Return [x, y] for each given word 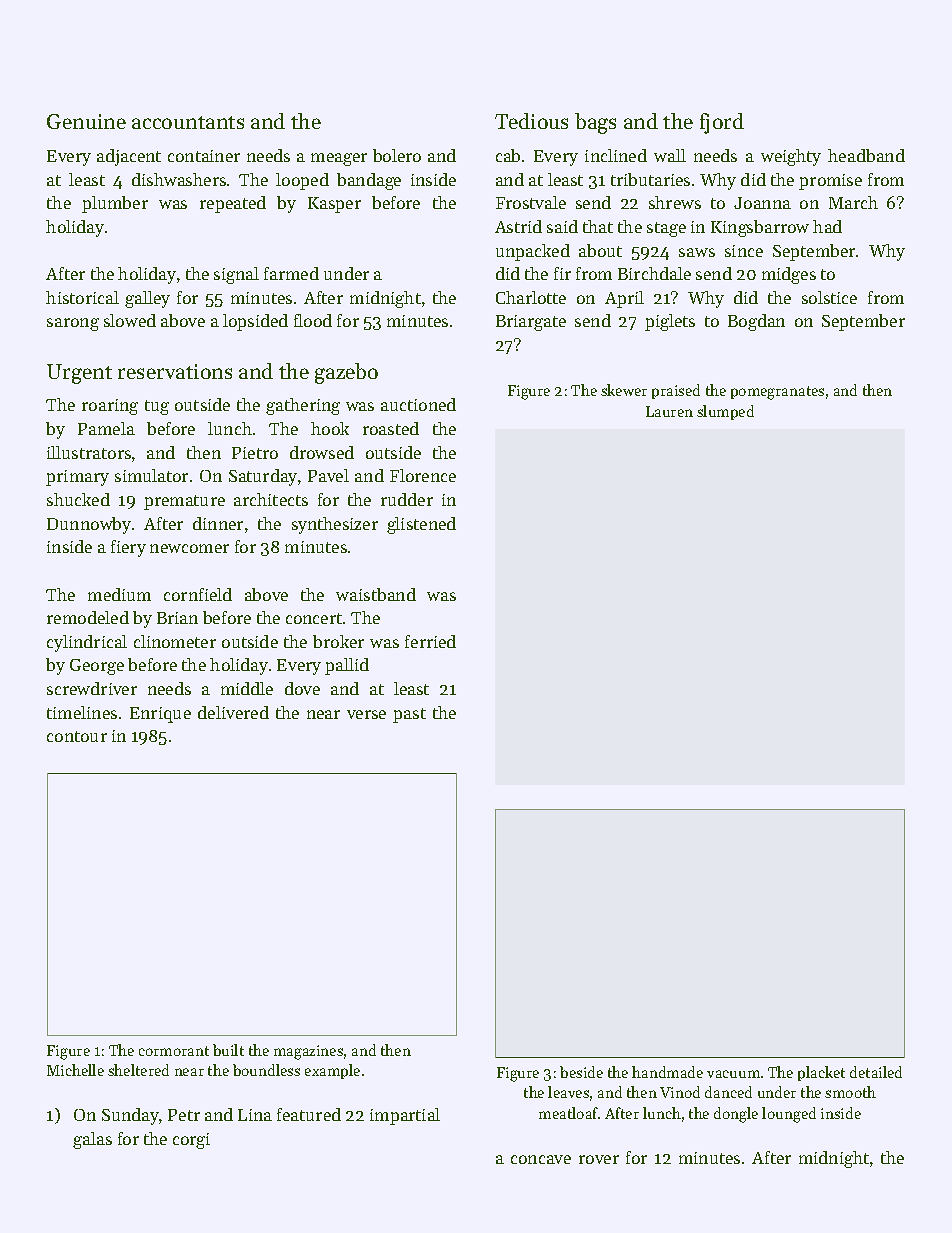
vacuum [733, 1074]
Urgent [79, 374]
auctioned [418, 404]
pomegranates [777, 393]
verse [366, 714]
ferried [430, 641]
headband [866, 155]
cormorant [174, 1051]
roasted [391, 428]
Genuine [86, 121]
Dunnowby [89, 525]
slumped [725, 412]
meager [339, 159]
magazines [308, 1052]
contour [77, 736]
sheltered [138, 1070]
